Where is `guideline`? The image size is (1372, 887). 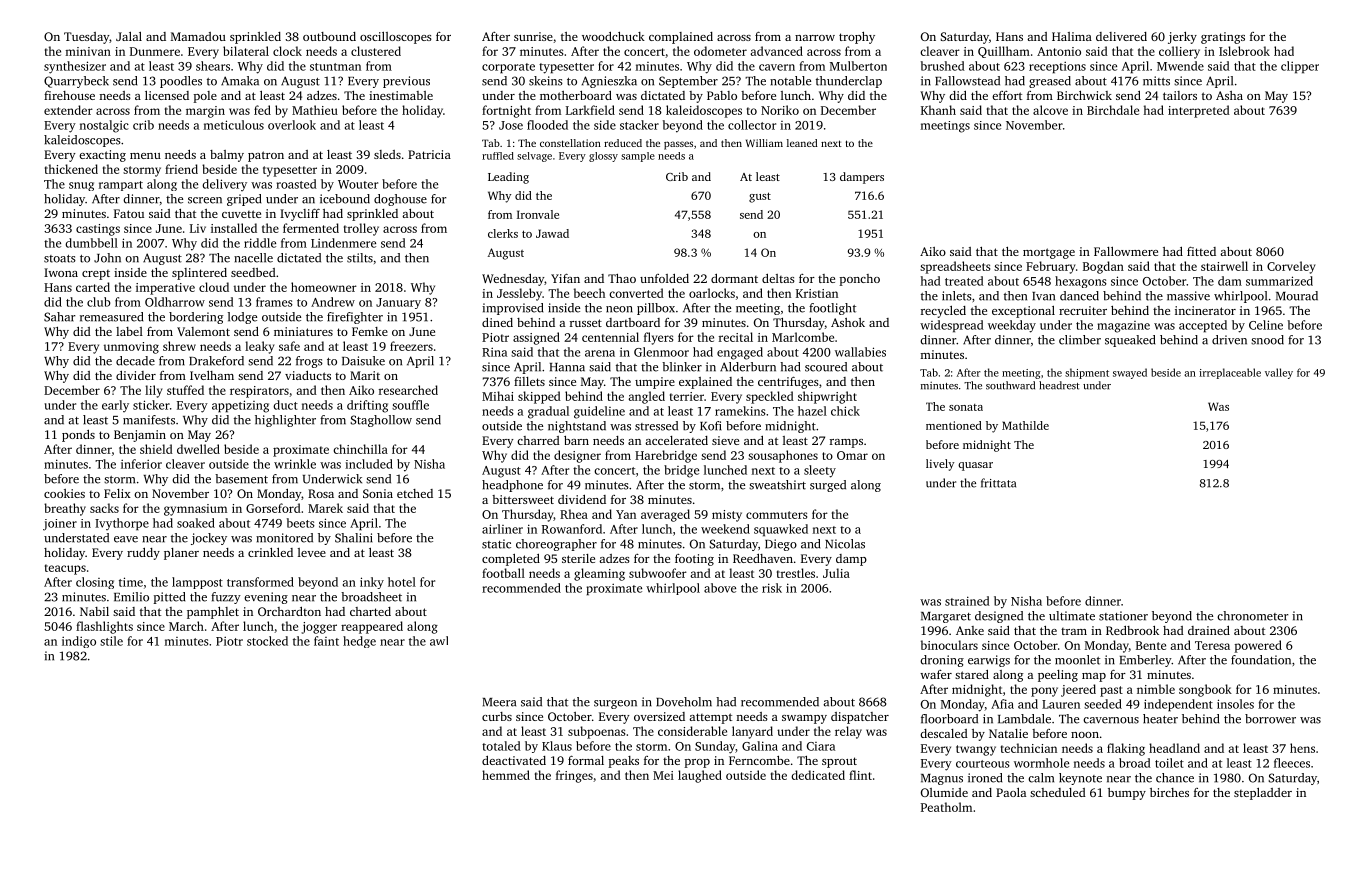
guideline is located at coordinates (599, 412).
